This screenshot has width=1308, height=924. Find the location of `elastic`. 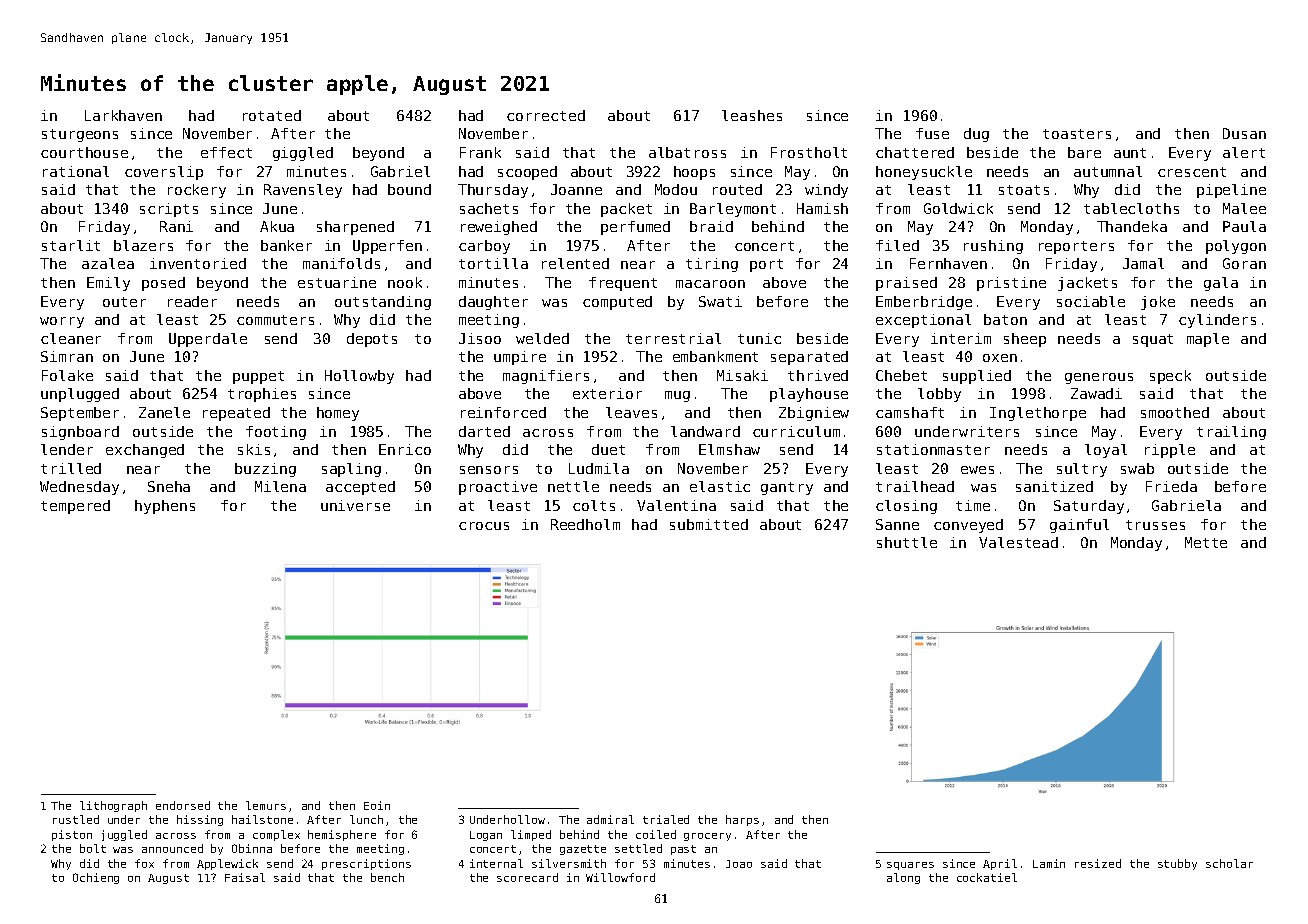

elastic is located at coordinates (720, 486).
